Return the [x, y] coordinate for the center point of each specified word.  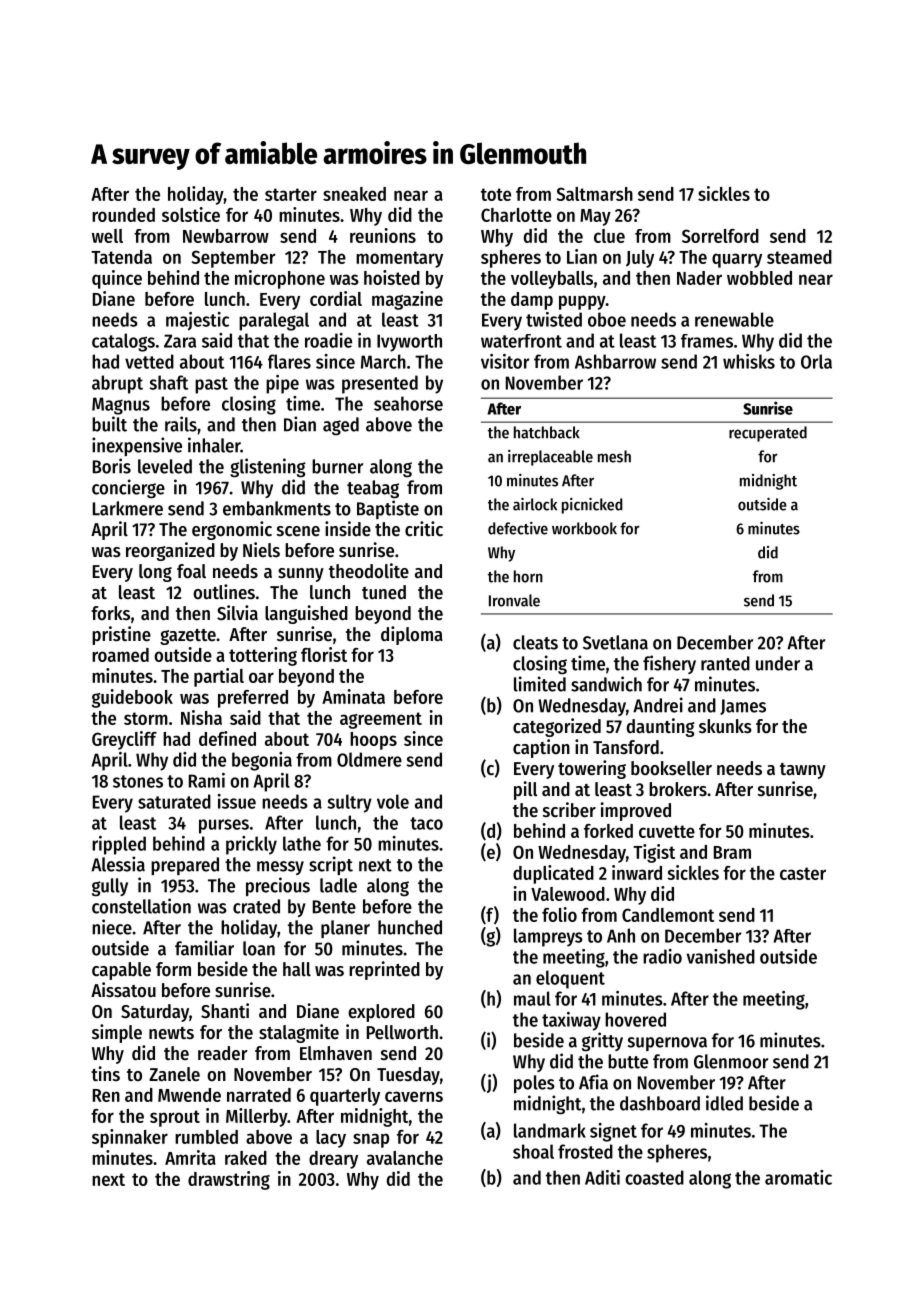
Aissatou [123, 990]
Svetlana [615, 642]
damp [532, 301]
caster [803, 873]
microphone [280, 279]
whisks [749, 361]
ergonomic [232, 530]
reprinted [384, 970]
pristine [121, 635]
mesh [614, 456]
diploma [412, 635]
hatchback [547, 432]
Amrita [190, 1157]
